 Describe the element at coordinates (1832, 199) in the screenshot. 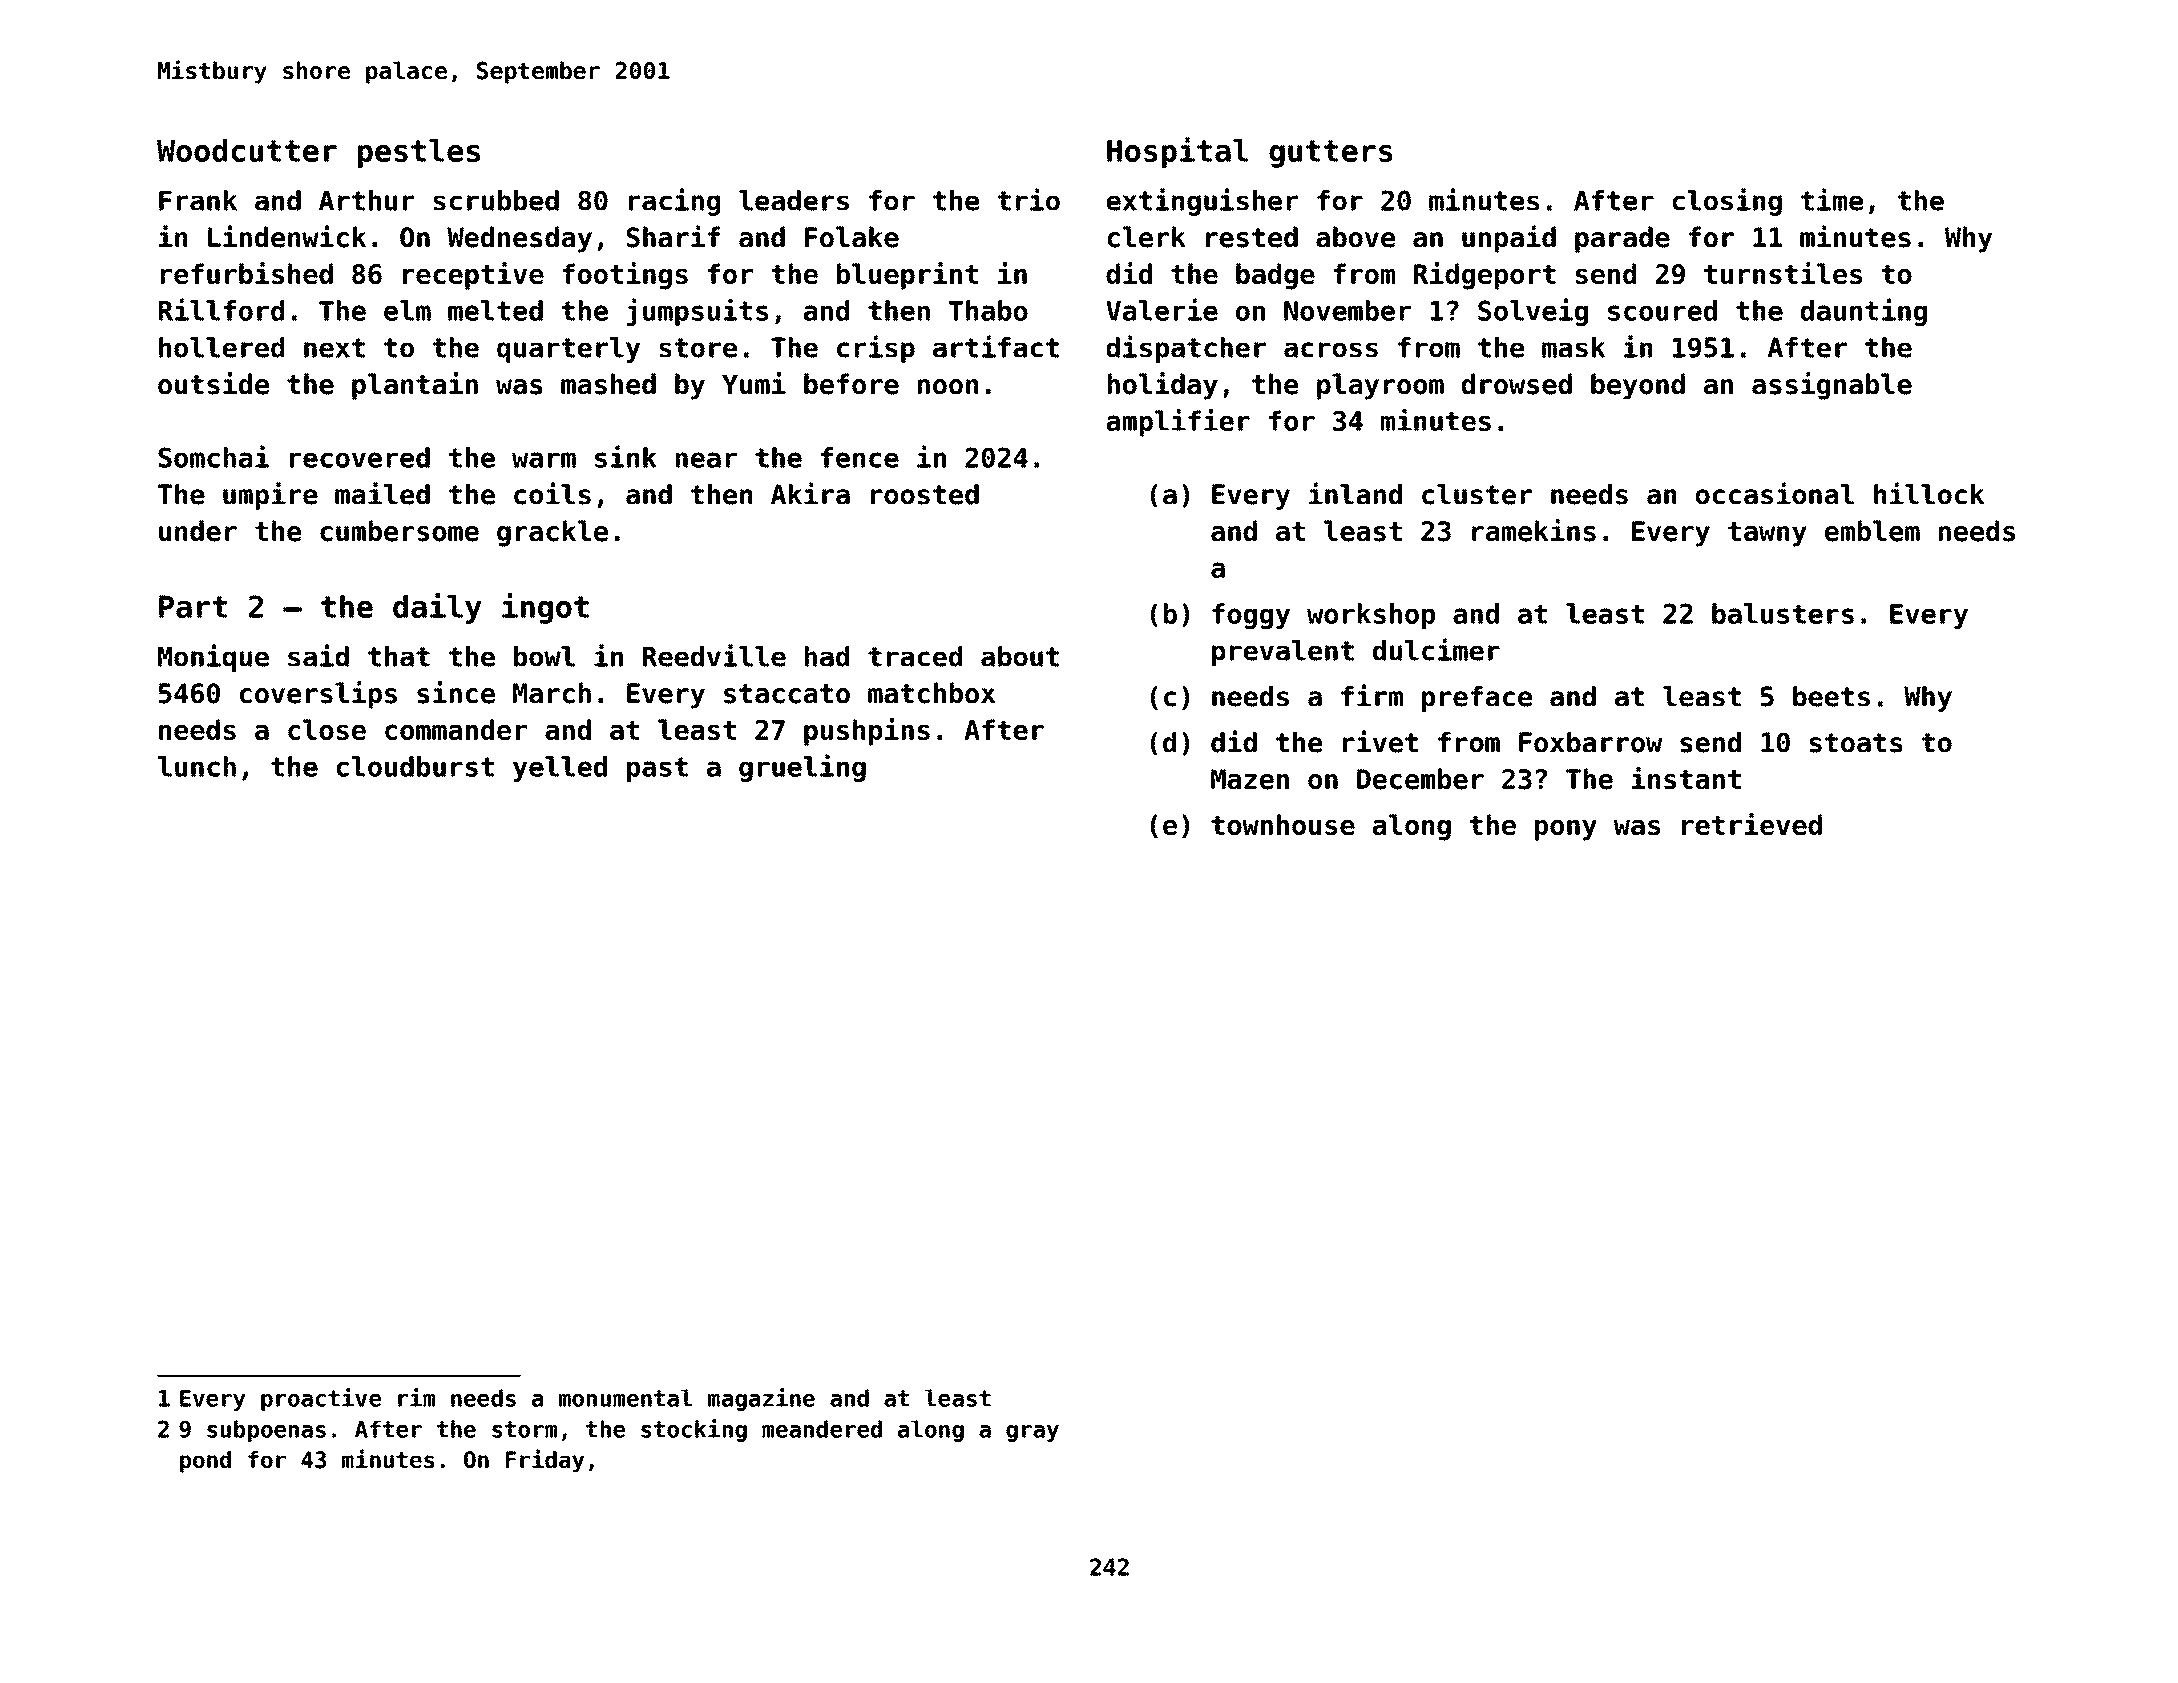

I see `time` at that location.
